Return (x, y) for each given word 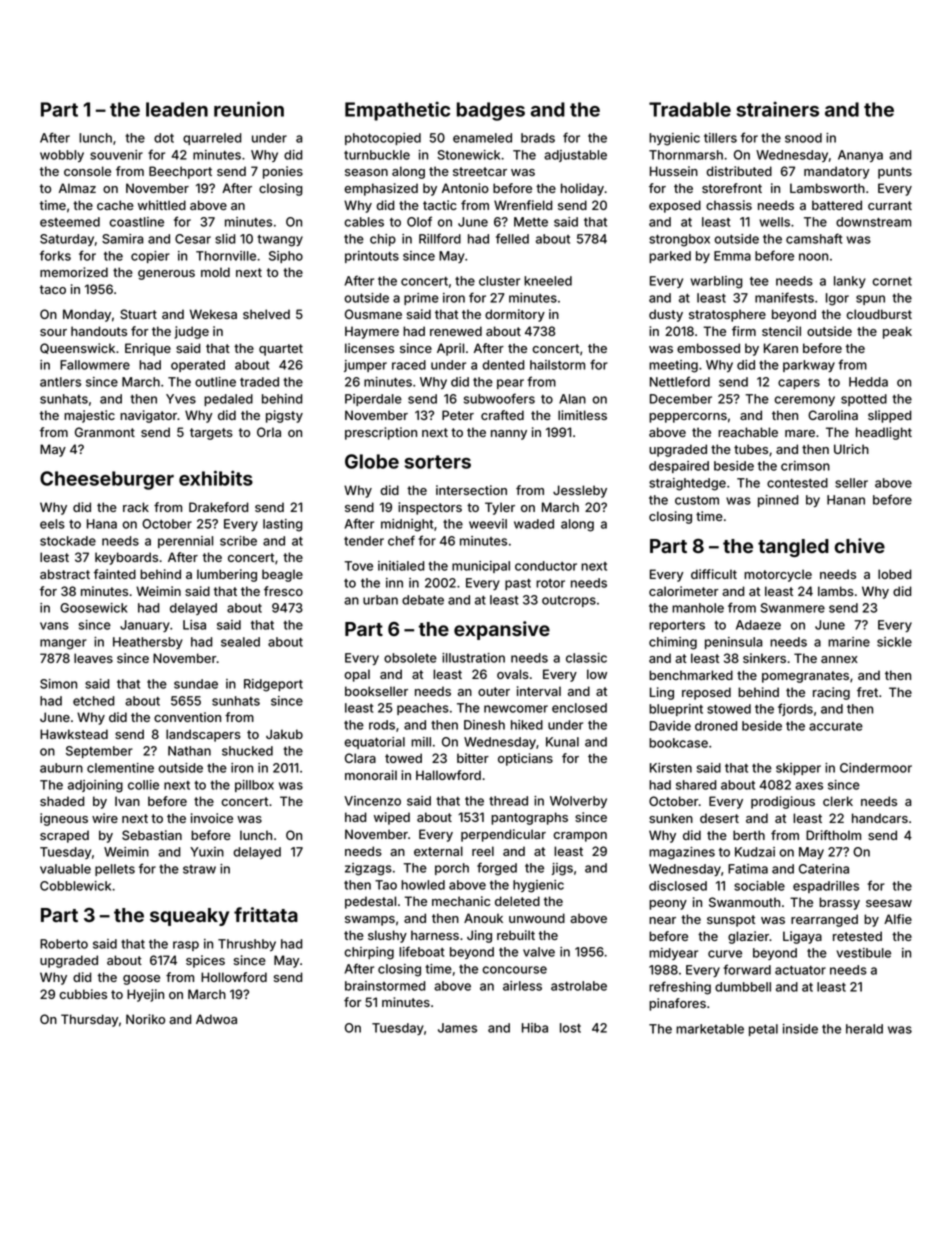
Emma (732, 256)
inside (800, 1029)
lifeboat (421, 951)
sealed (240, 642)
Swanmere (792, 608)
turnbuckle (377, 155)
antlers (60, 382)
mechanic (461, 901)
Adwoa (216, 1019)
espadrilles (826, 887)
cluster (499, 281)
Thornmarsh (686, 155)
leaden (177, 109)
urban (380, 600)
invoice (212, 818)
